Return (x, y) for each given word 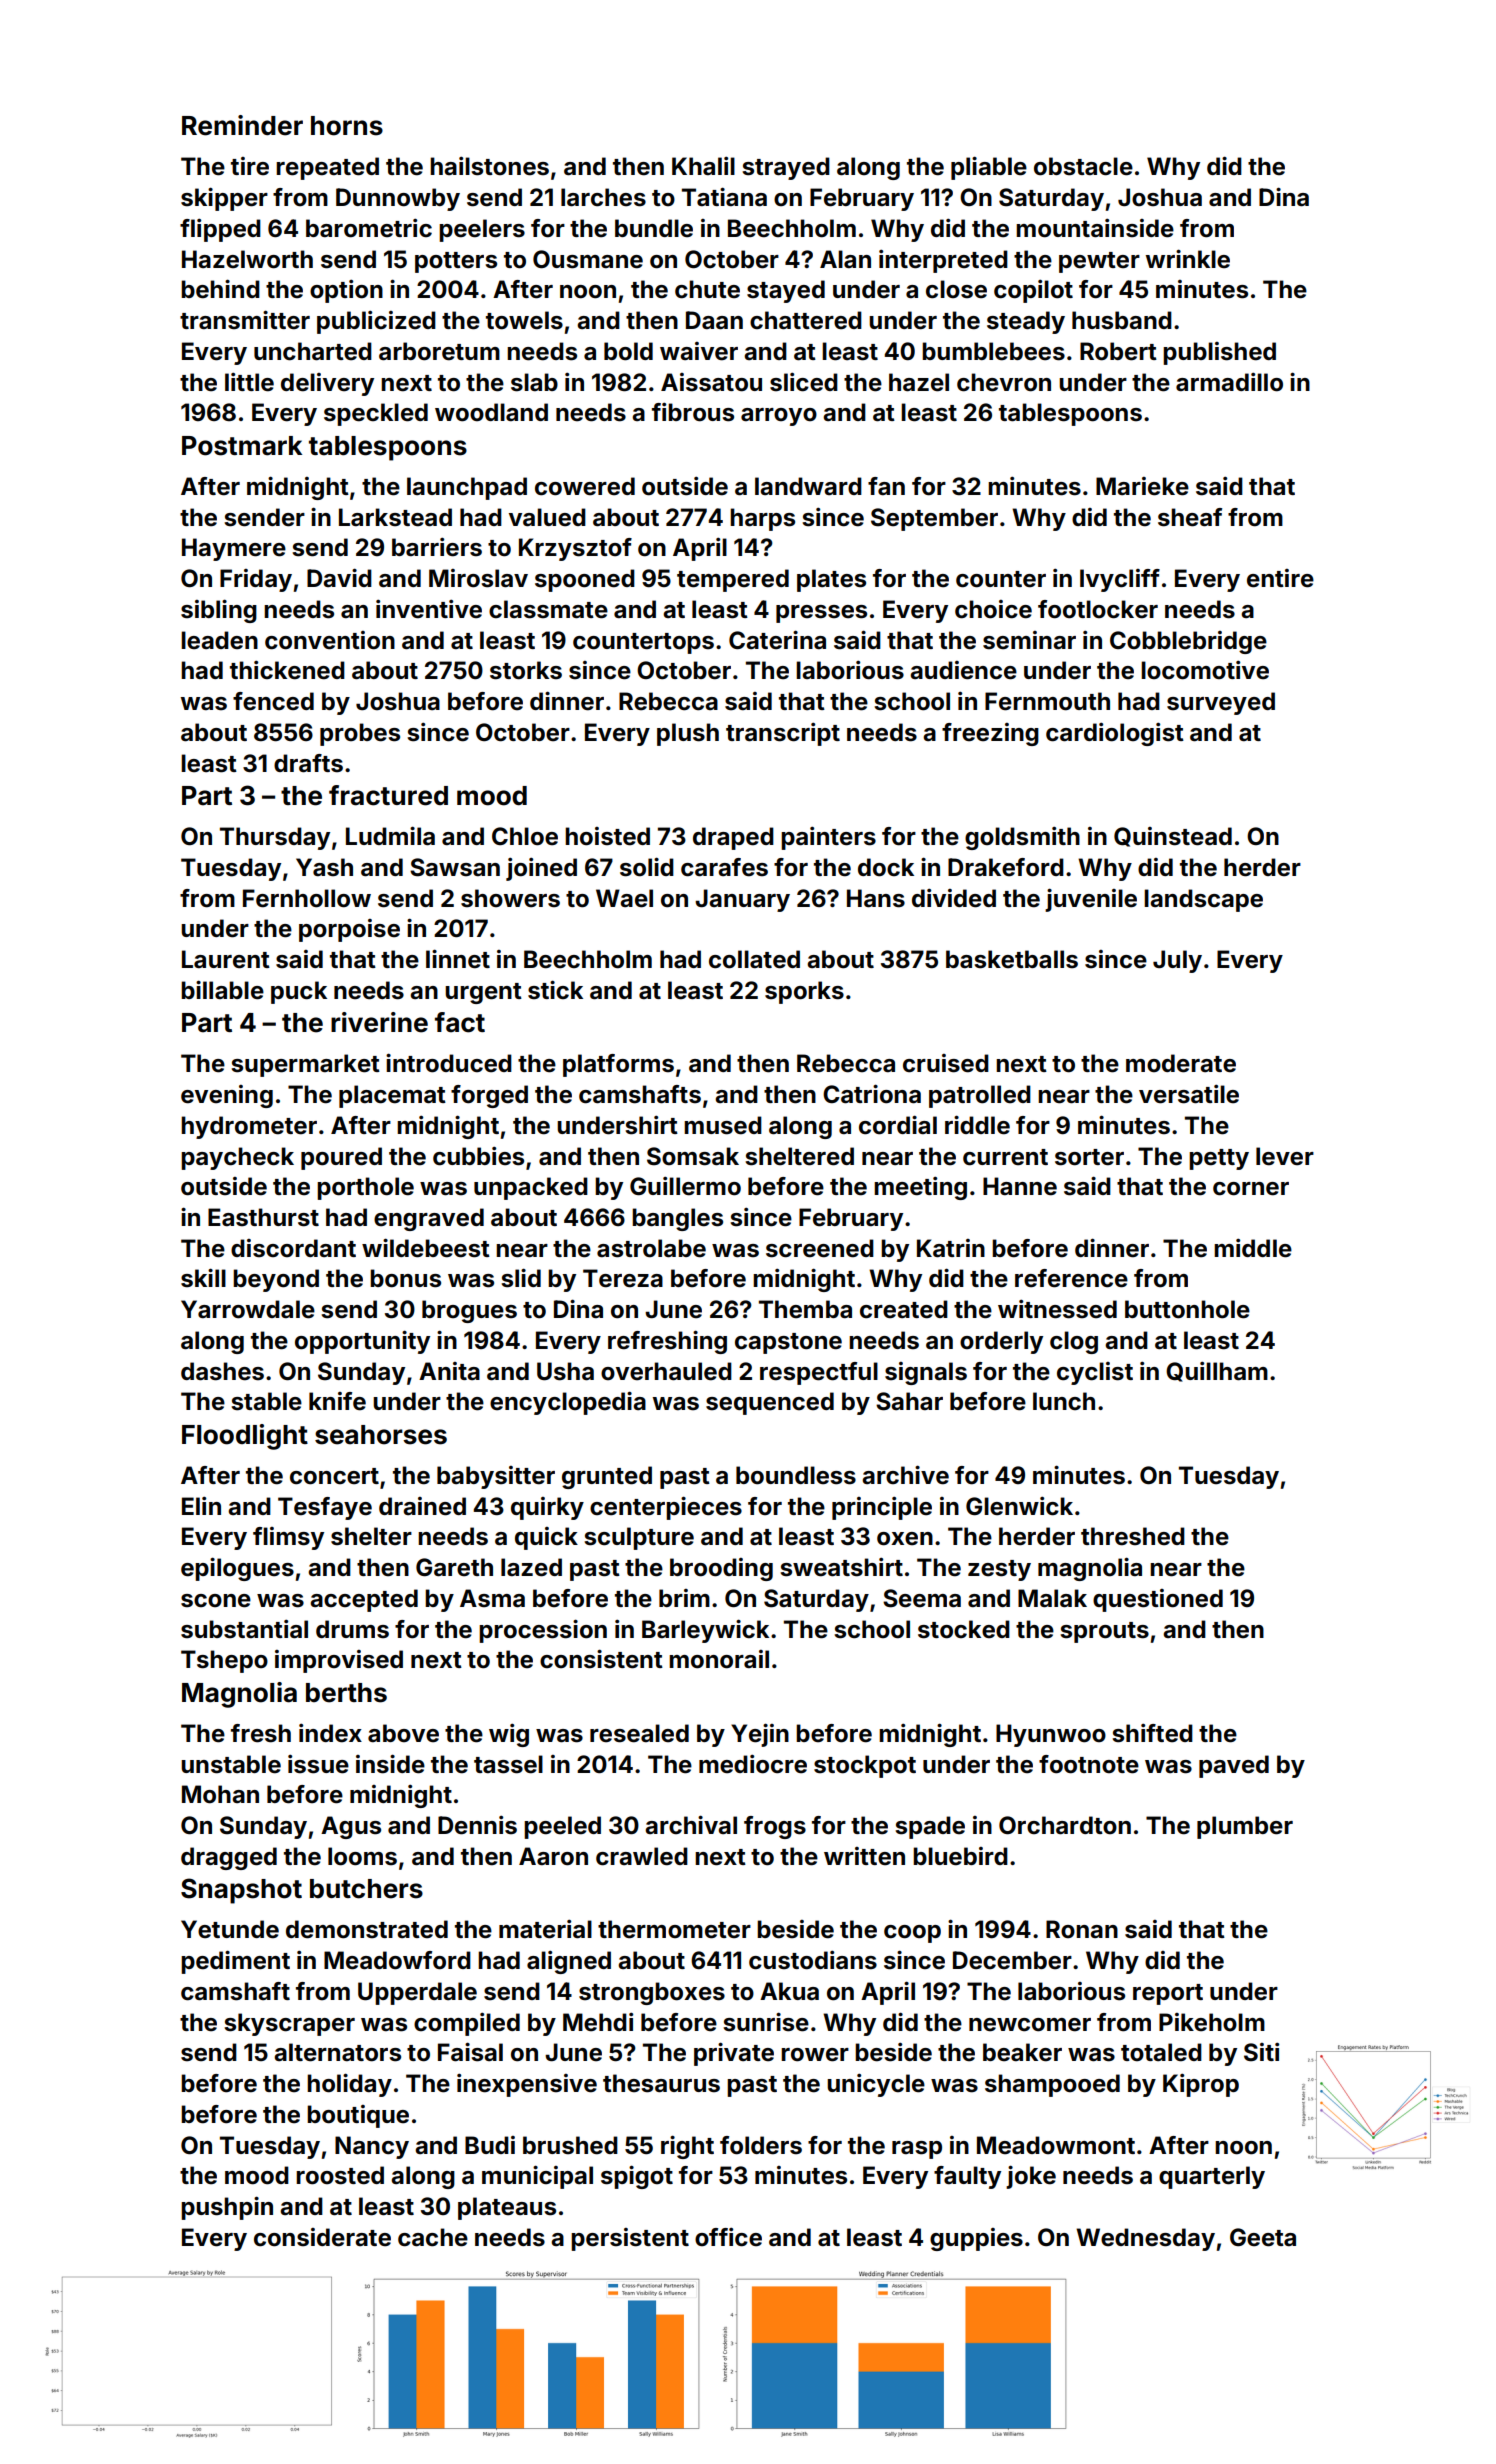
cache (433, 2237)
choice (993, 609)
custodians (813, 1960)
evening (227, 1096)
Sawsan (455, 867)
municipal (537, 2177)
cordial (898, 1125)
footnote (1089, 1764)
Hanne (1020, 1186)
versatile (1189, 1094)
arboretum (439, 351)
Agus (351, 1827)
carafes (724, 867)
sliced (804, 382)
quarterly (1212, 2177)
